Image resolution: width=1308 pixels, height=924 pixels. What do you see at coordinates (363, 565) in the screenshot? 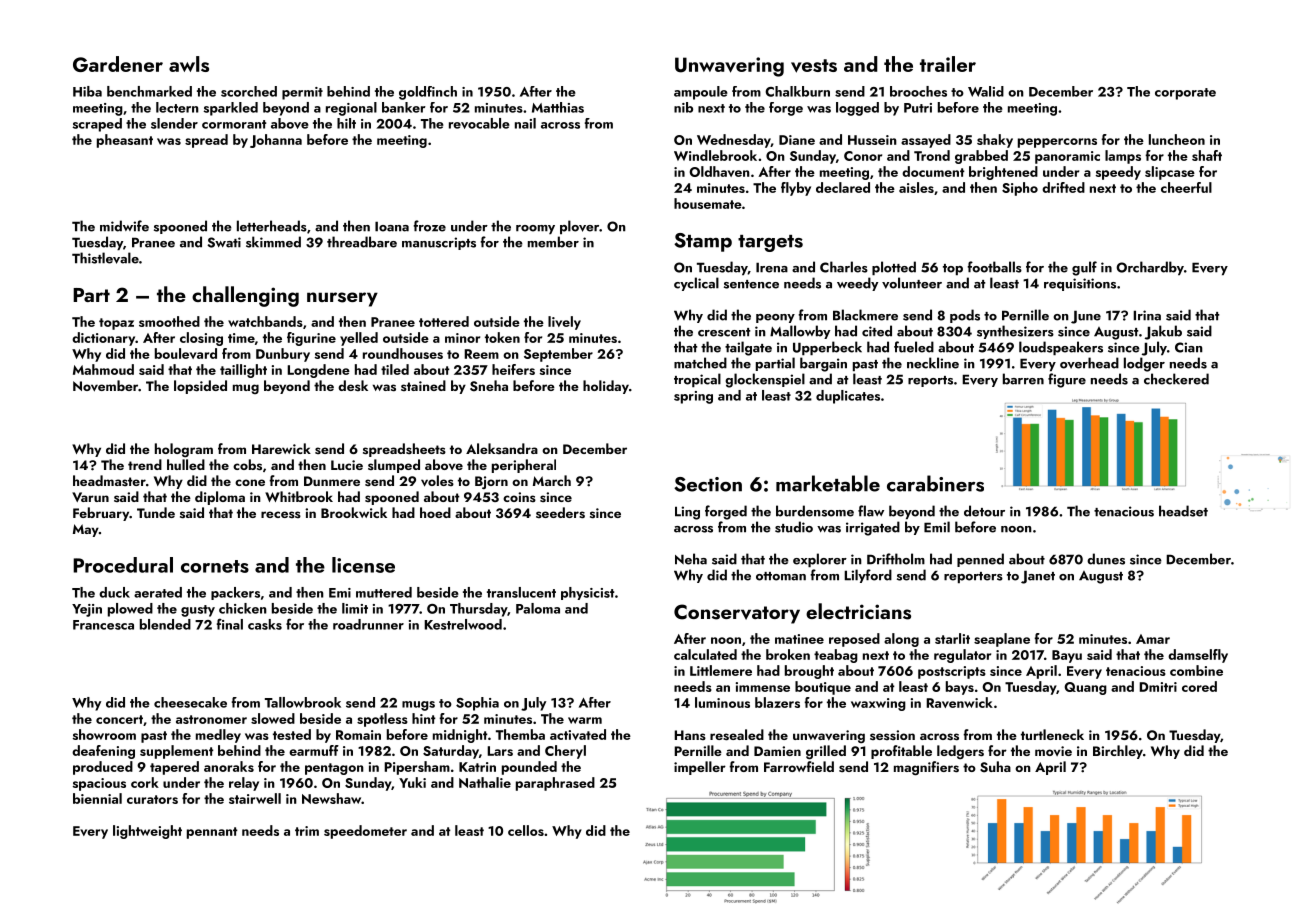
I see `license` at bounding box center [363, 565].
